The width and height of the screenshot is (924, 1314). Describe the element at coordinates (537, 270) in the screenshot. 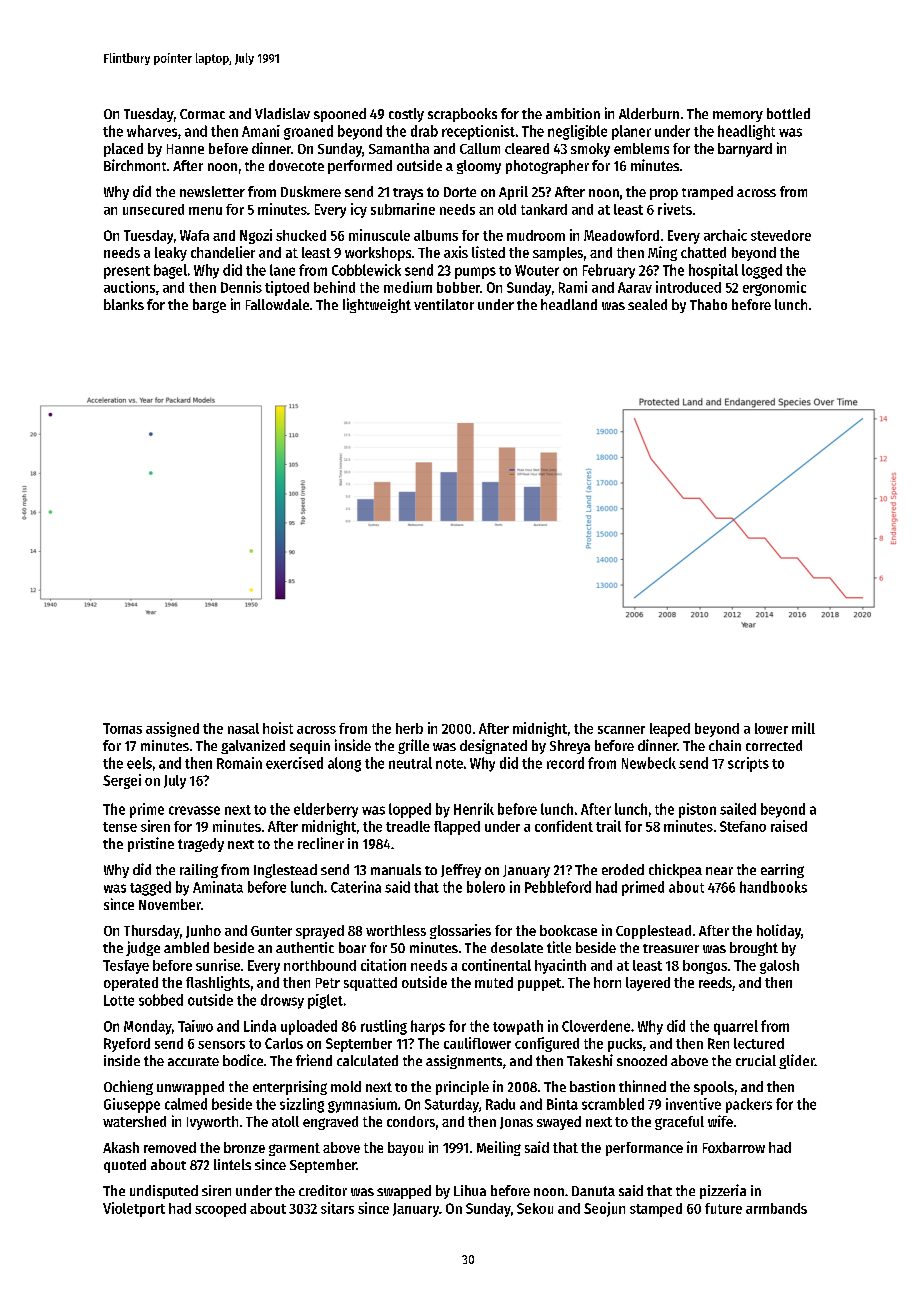

I see `Wouter` at that location.
